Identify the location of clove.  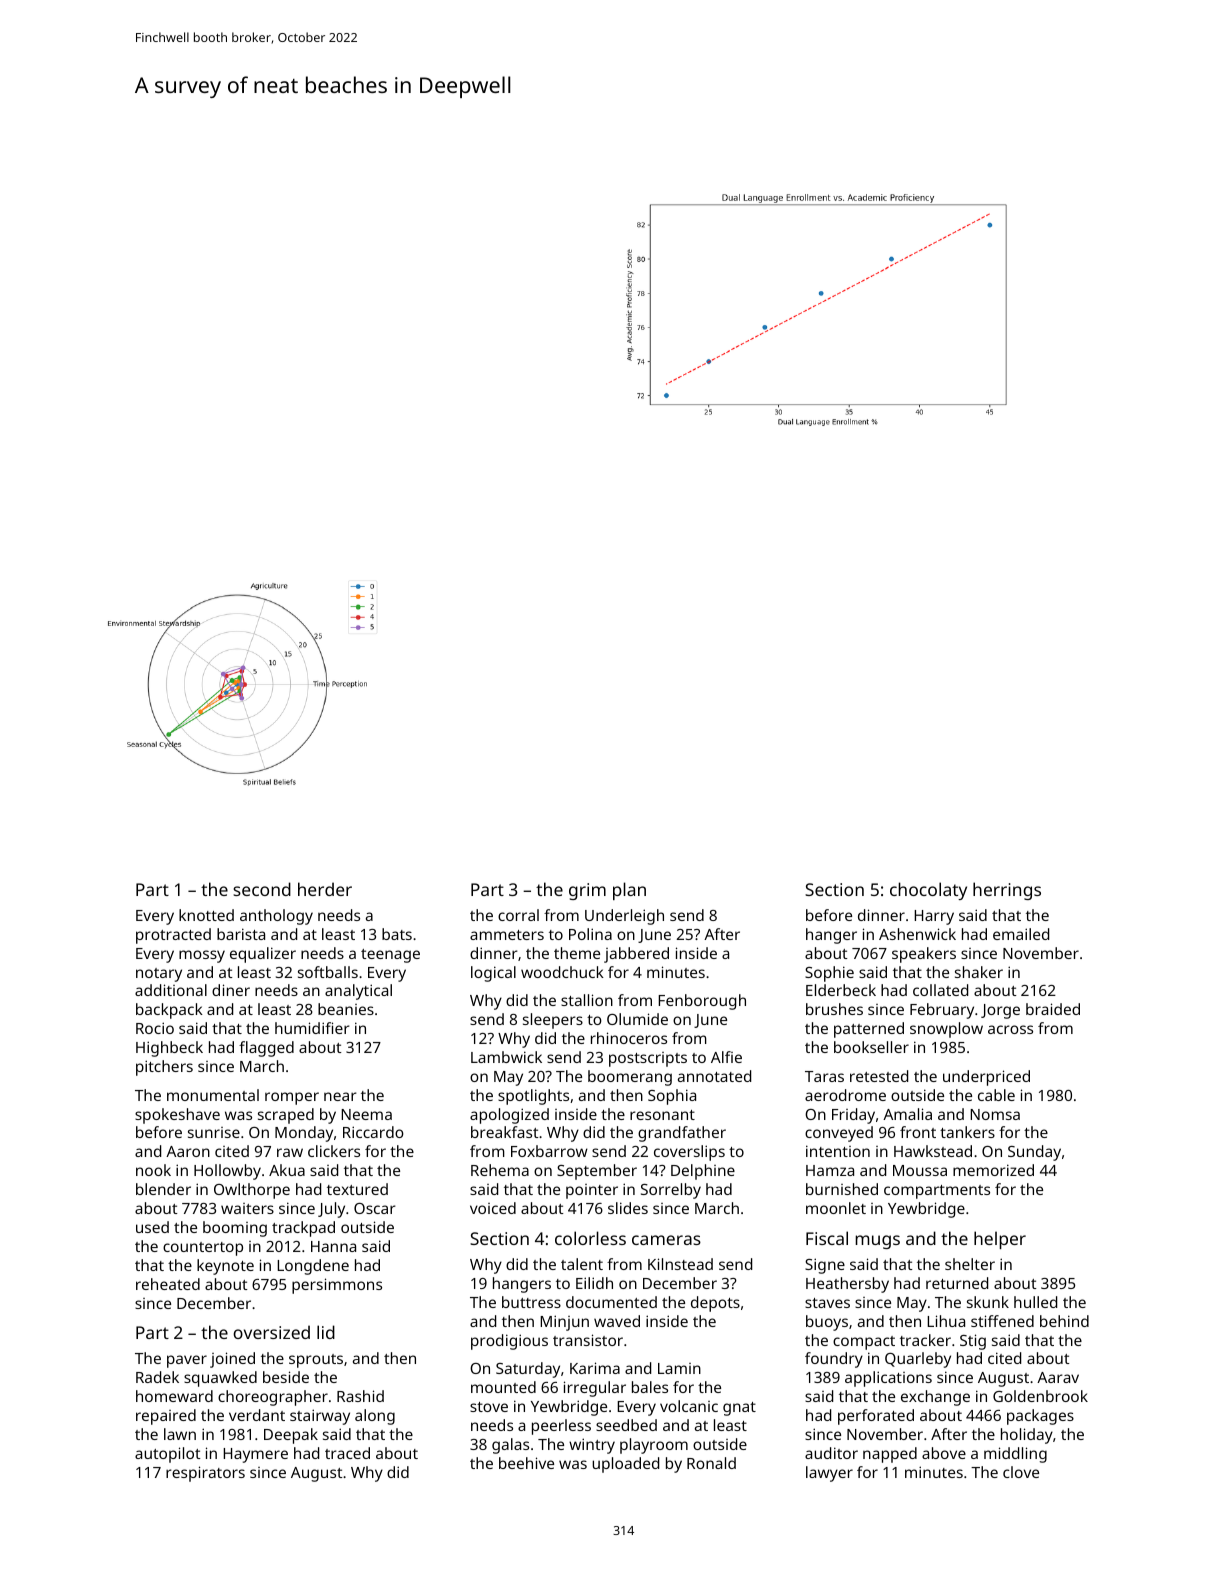
(1021, 1472).
